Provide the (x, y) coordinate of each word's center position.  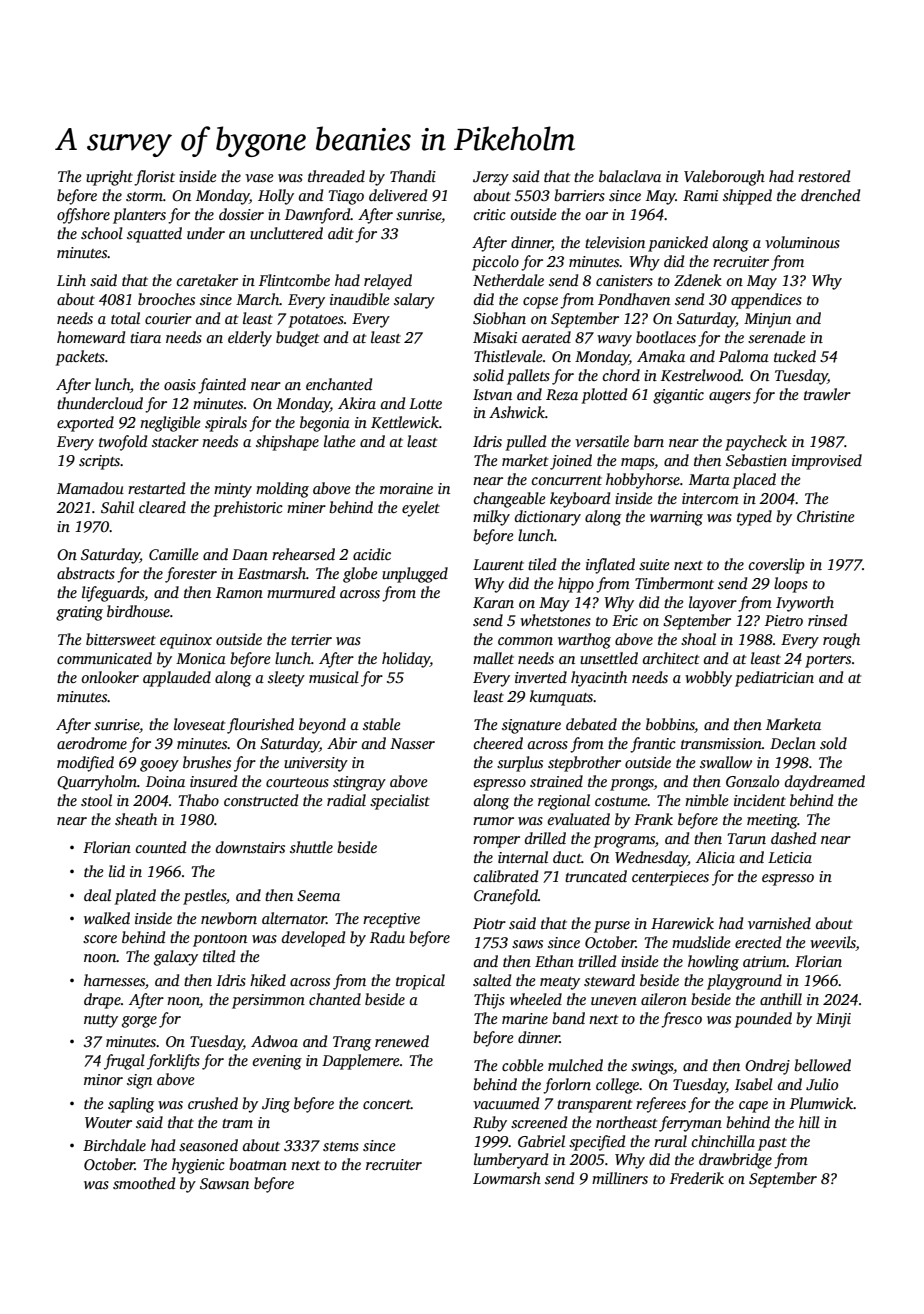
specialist (400, 802)
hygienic (198, 1166)
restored (824, 176)
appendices (766, 301)
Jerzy (491, 178)
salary (414, 301)
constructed (261, 800)
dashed (793, 838)
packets (80, 358)
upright (109, 178)
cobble (522, 1065)
